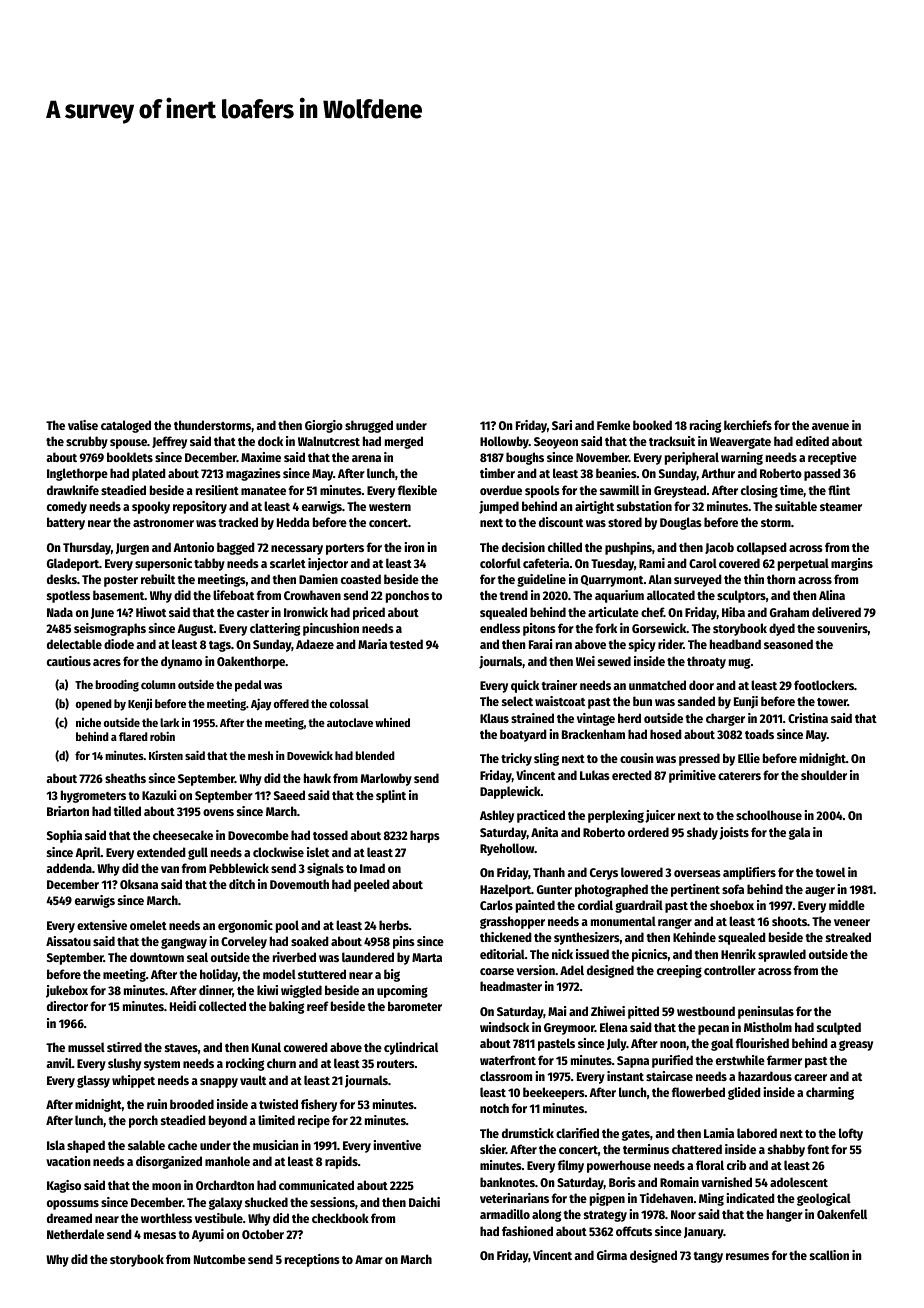 The image size is (924, 1308). I want to click on vacation, so click(68, 1161).
